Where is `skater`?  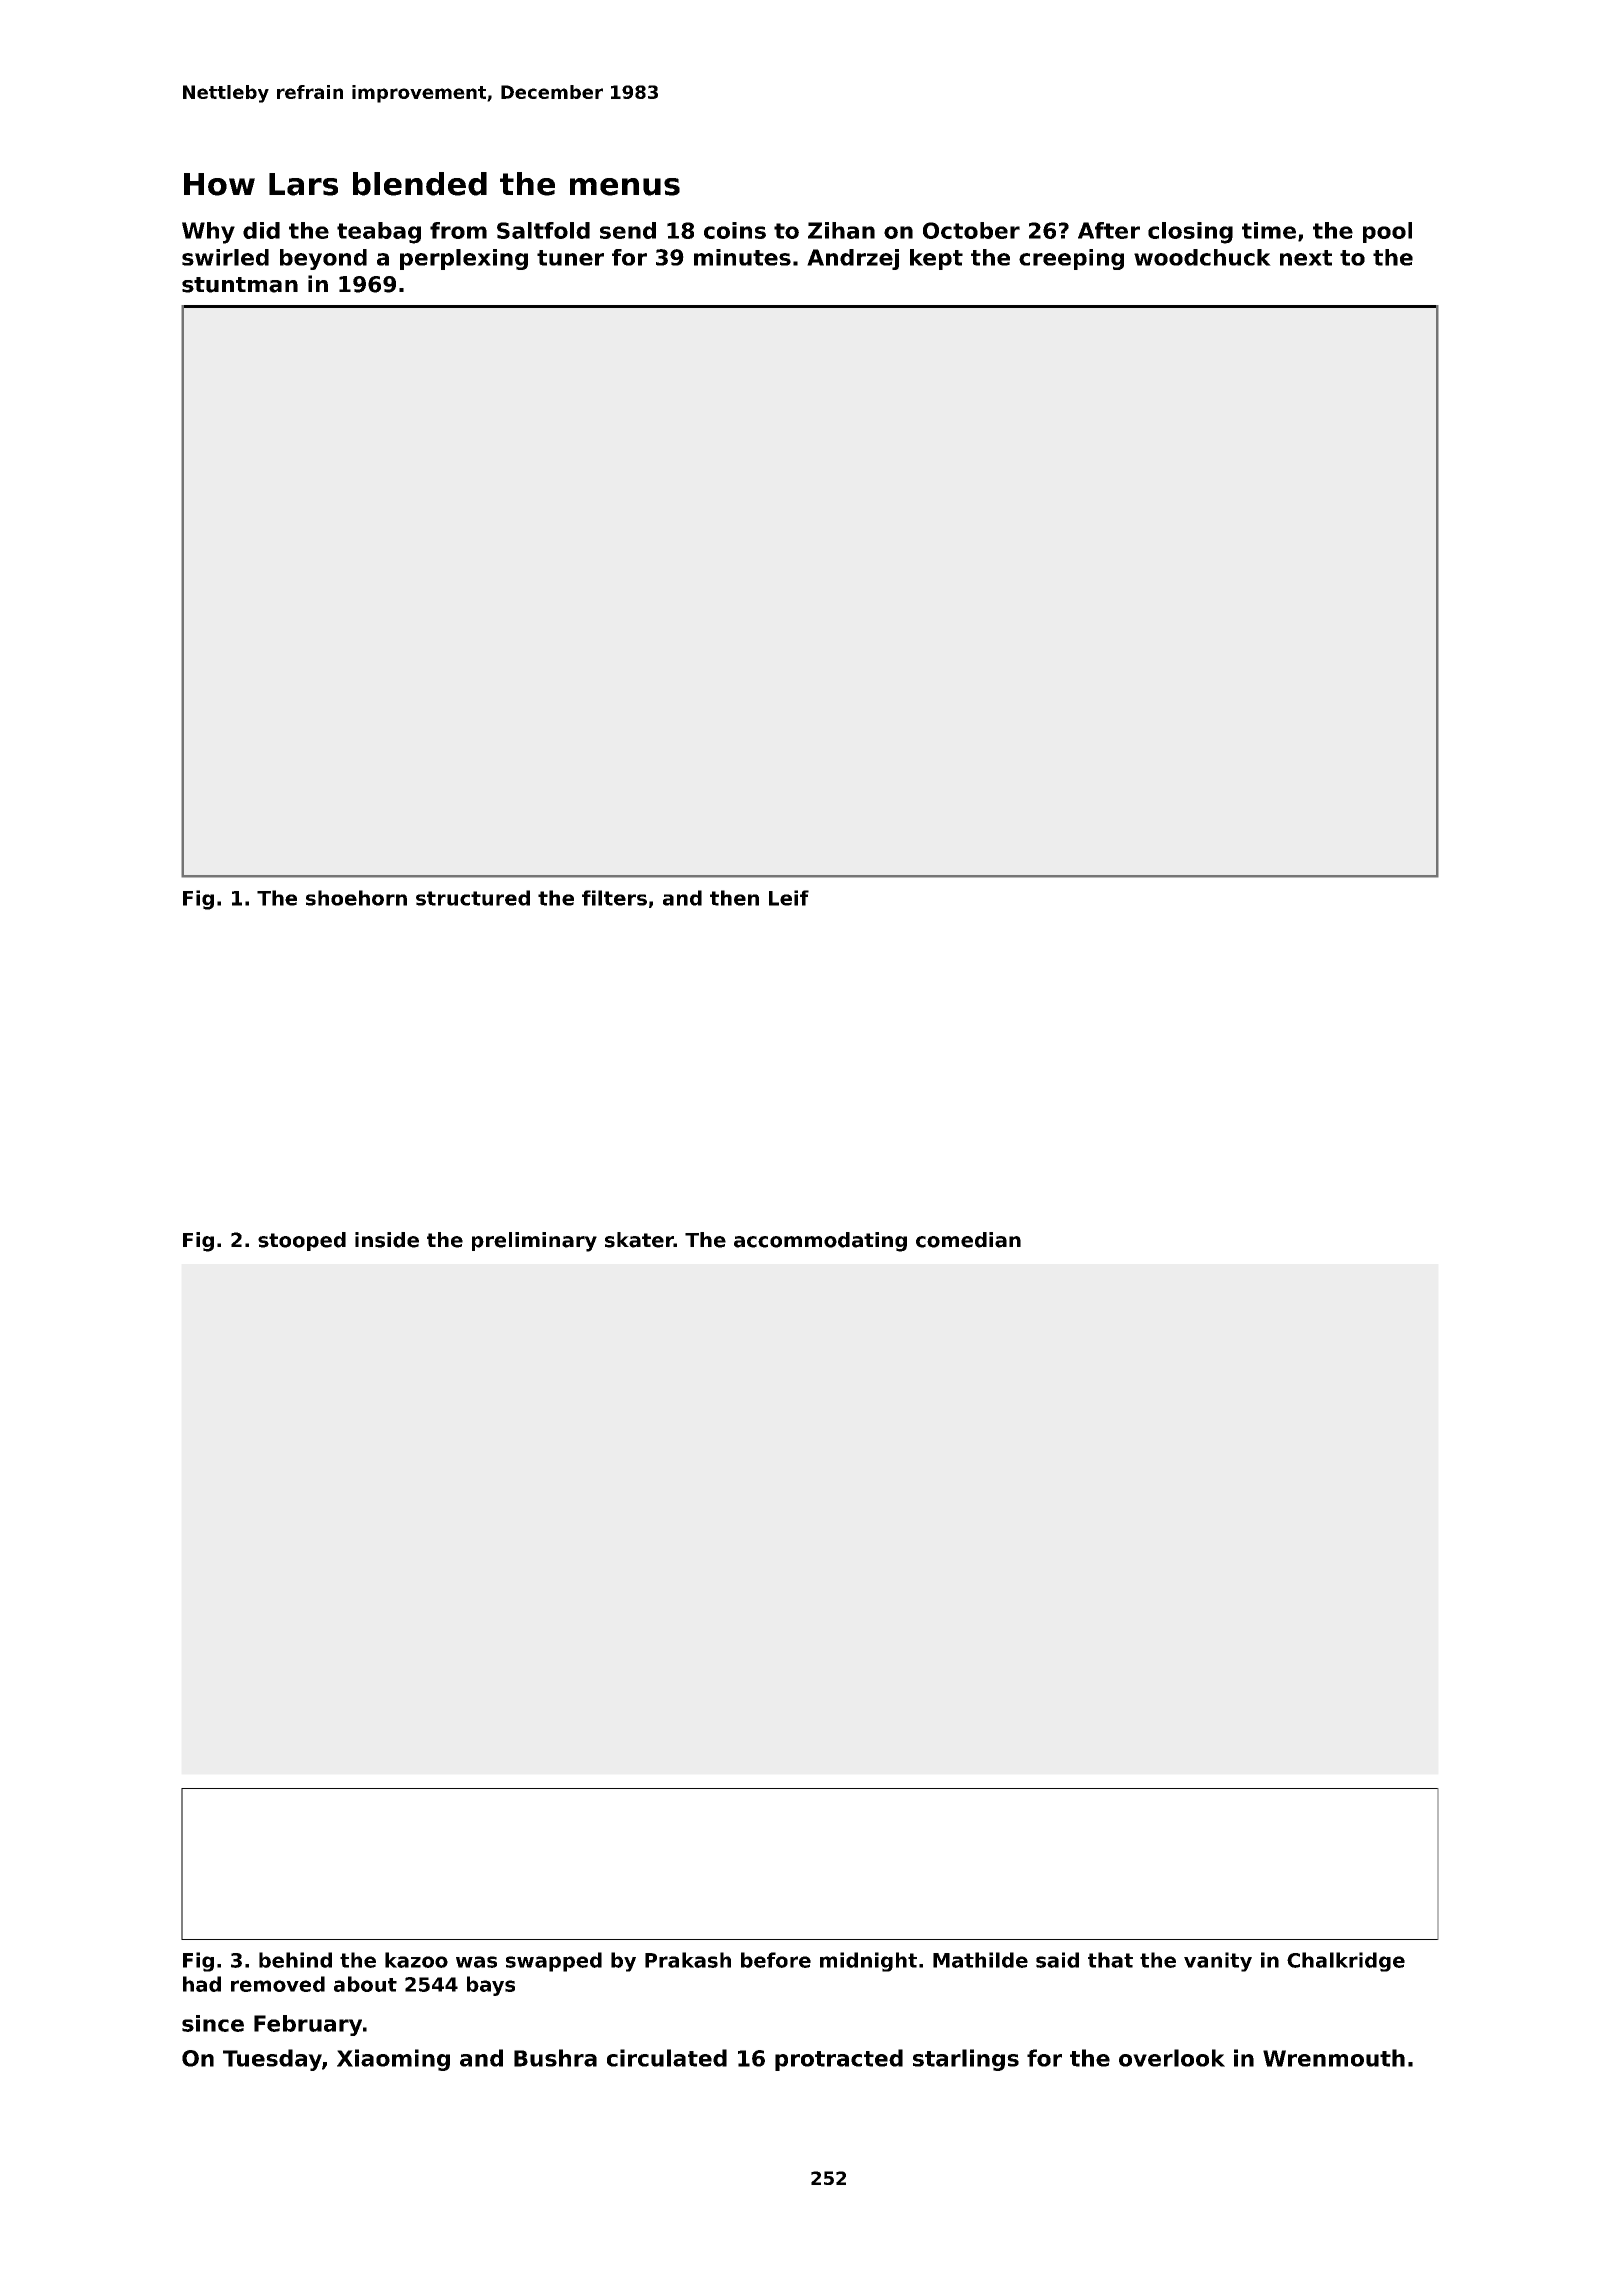 skater is located at coordinates (639, 1240).
